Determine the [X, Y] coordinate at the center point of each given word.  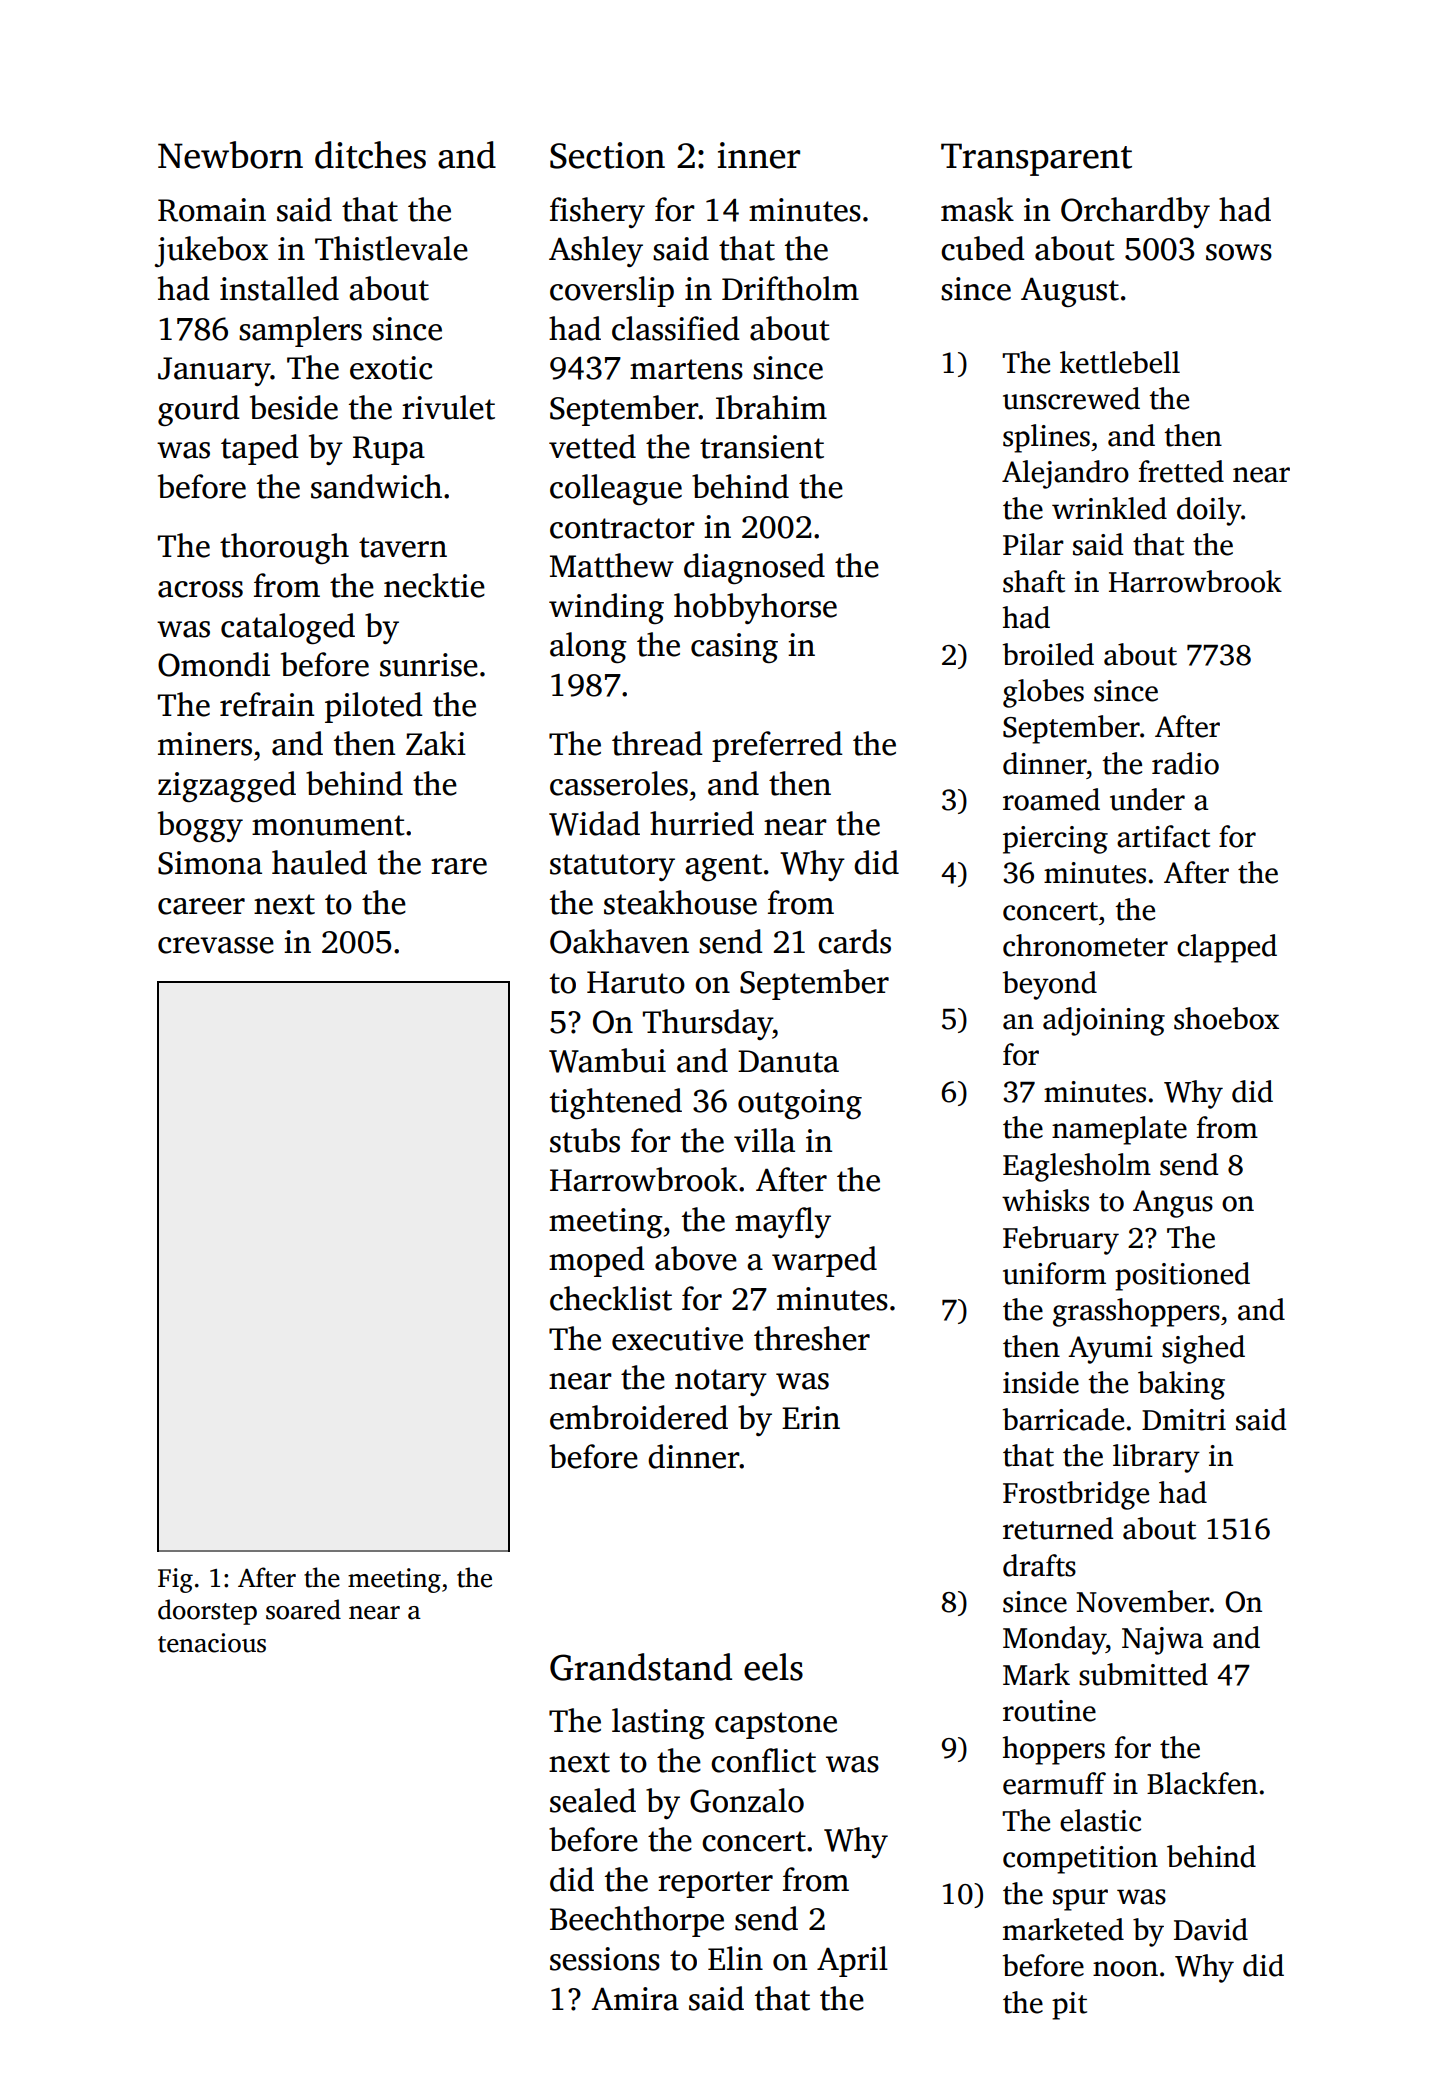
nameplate [1119, 1130]
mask [977, 209]
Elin [735, 1958]
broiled [1048, 654]
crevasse [216, 945]
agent [723, 867]
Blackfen [1202, 1783]
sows [1239, 252]
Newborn [230, 155]
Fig [175, 1580]
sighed [1203, 1349]
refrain [267, 704]
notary [721, 1382]
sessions [605, 1959]
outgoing [800, 1104]
